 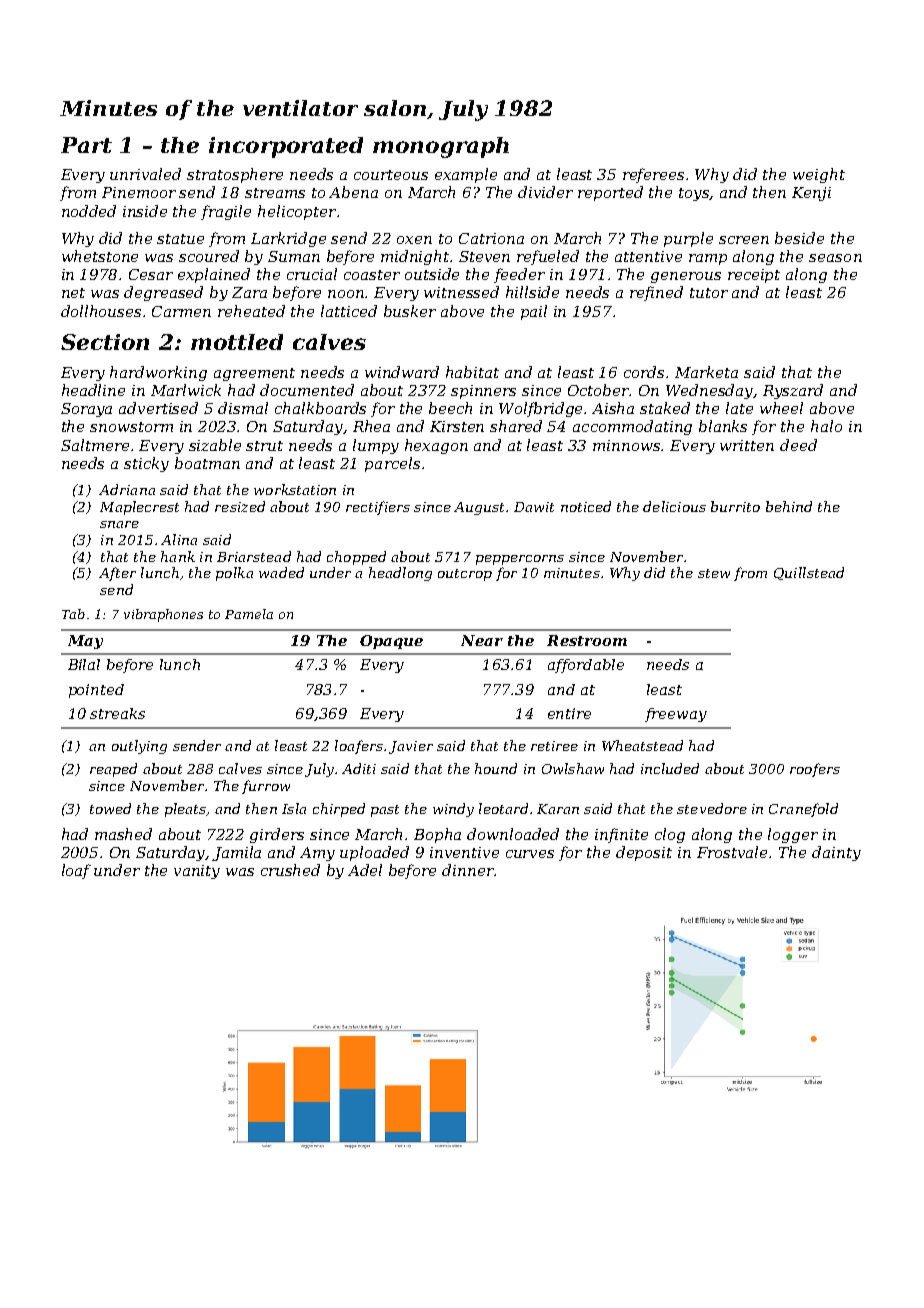 I want to click on Javier, so click(x=411, y=747).
